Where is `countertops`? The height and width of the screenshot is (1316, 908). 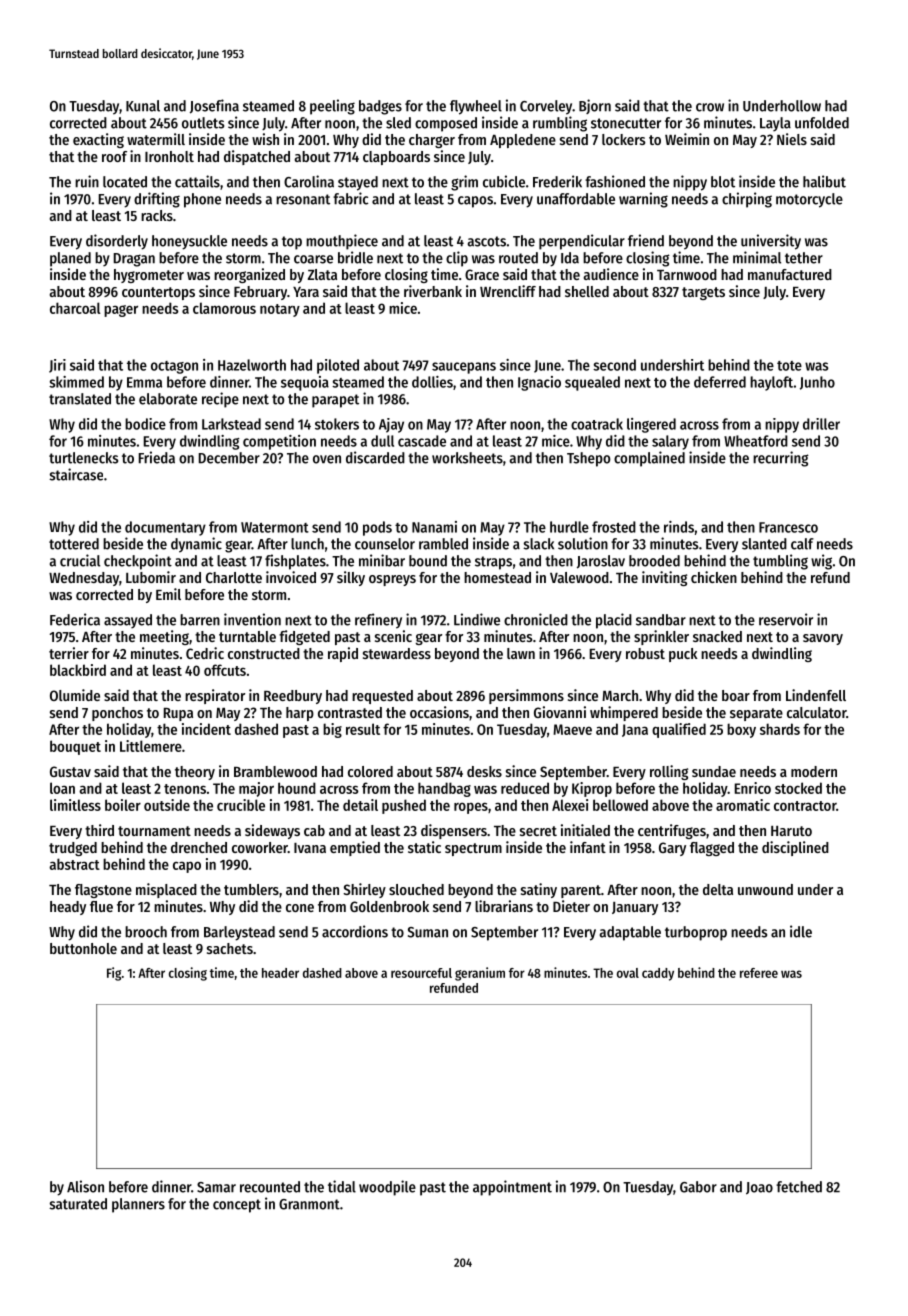
countertops is located at coordinates (158, 293).
